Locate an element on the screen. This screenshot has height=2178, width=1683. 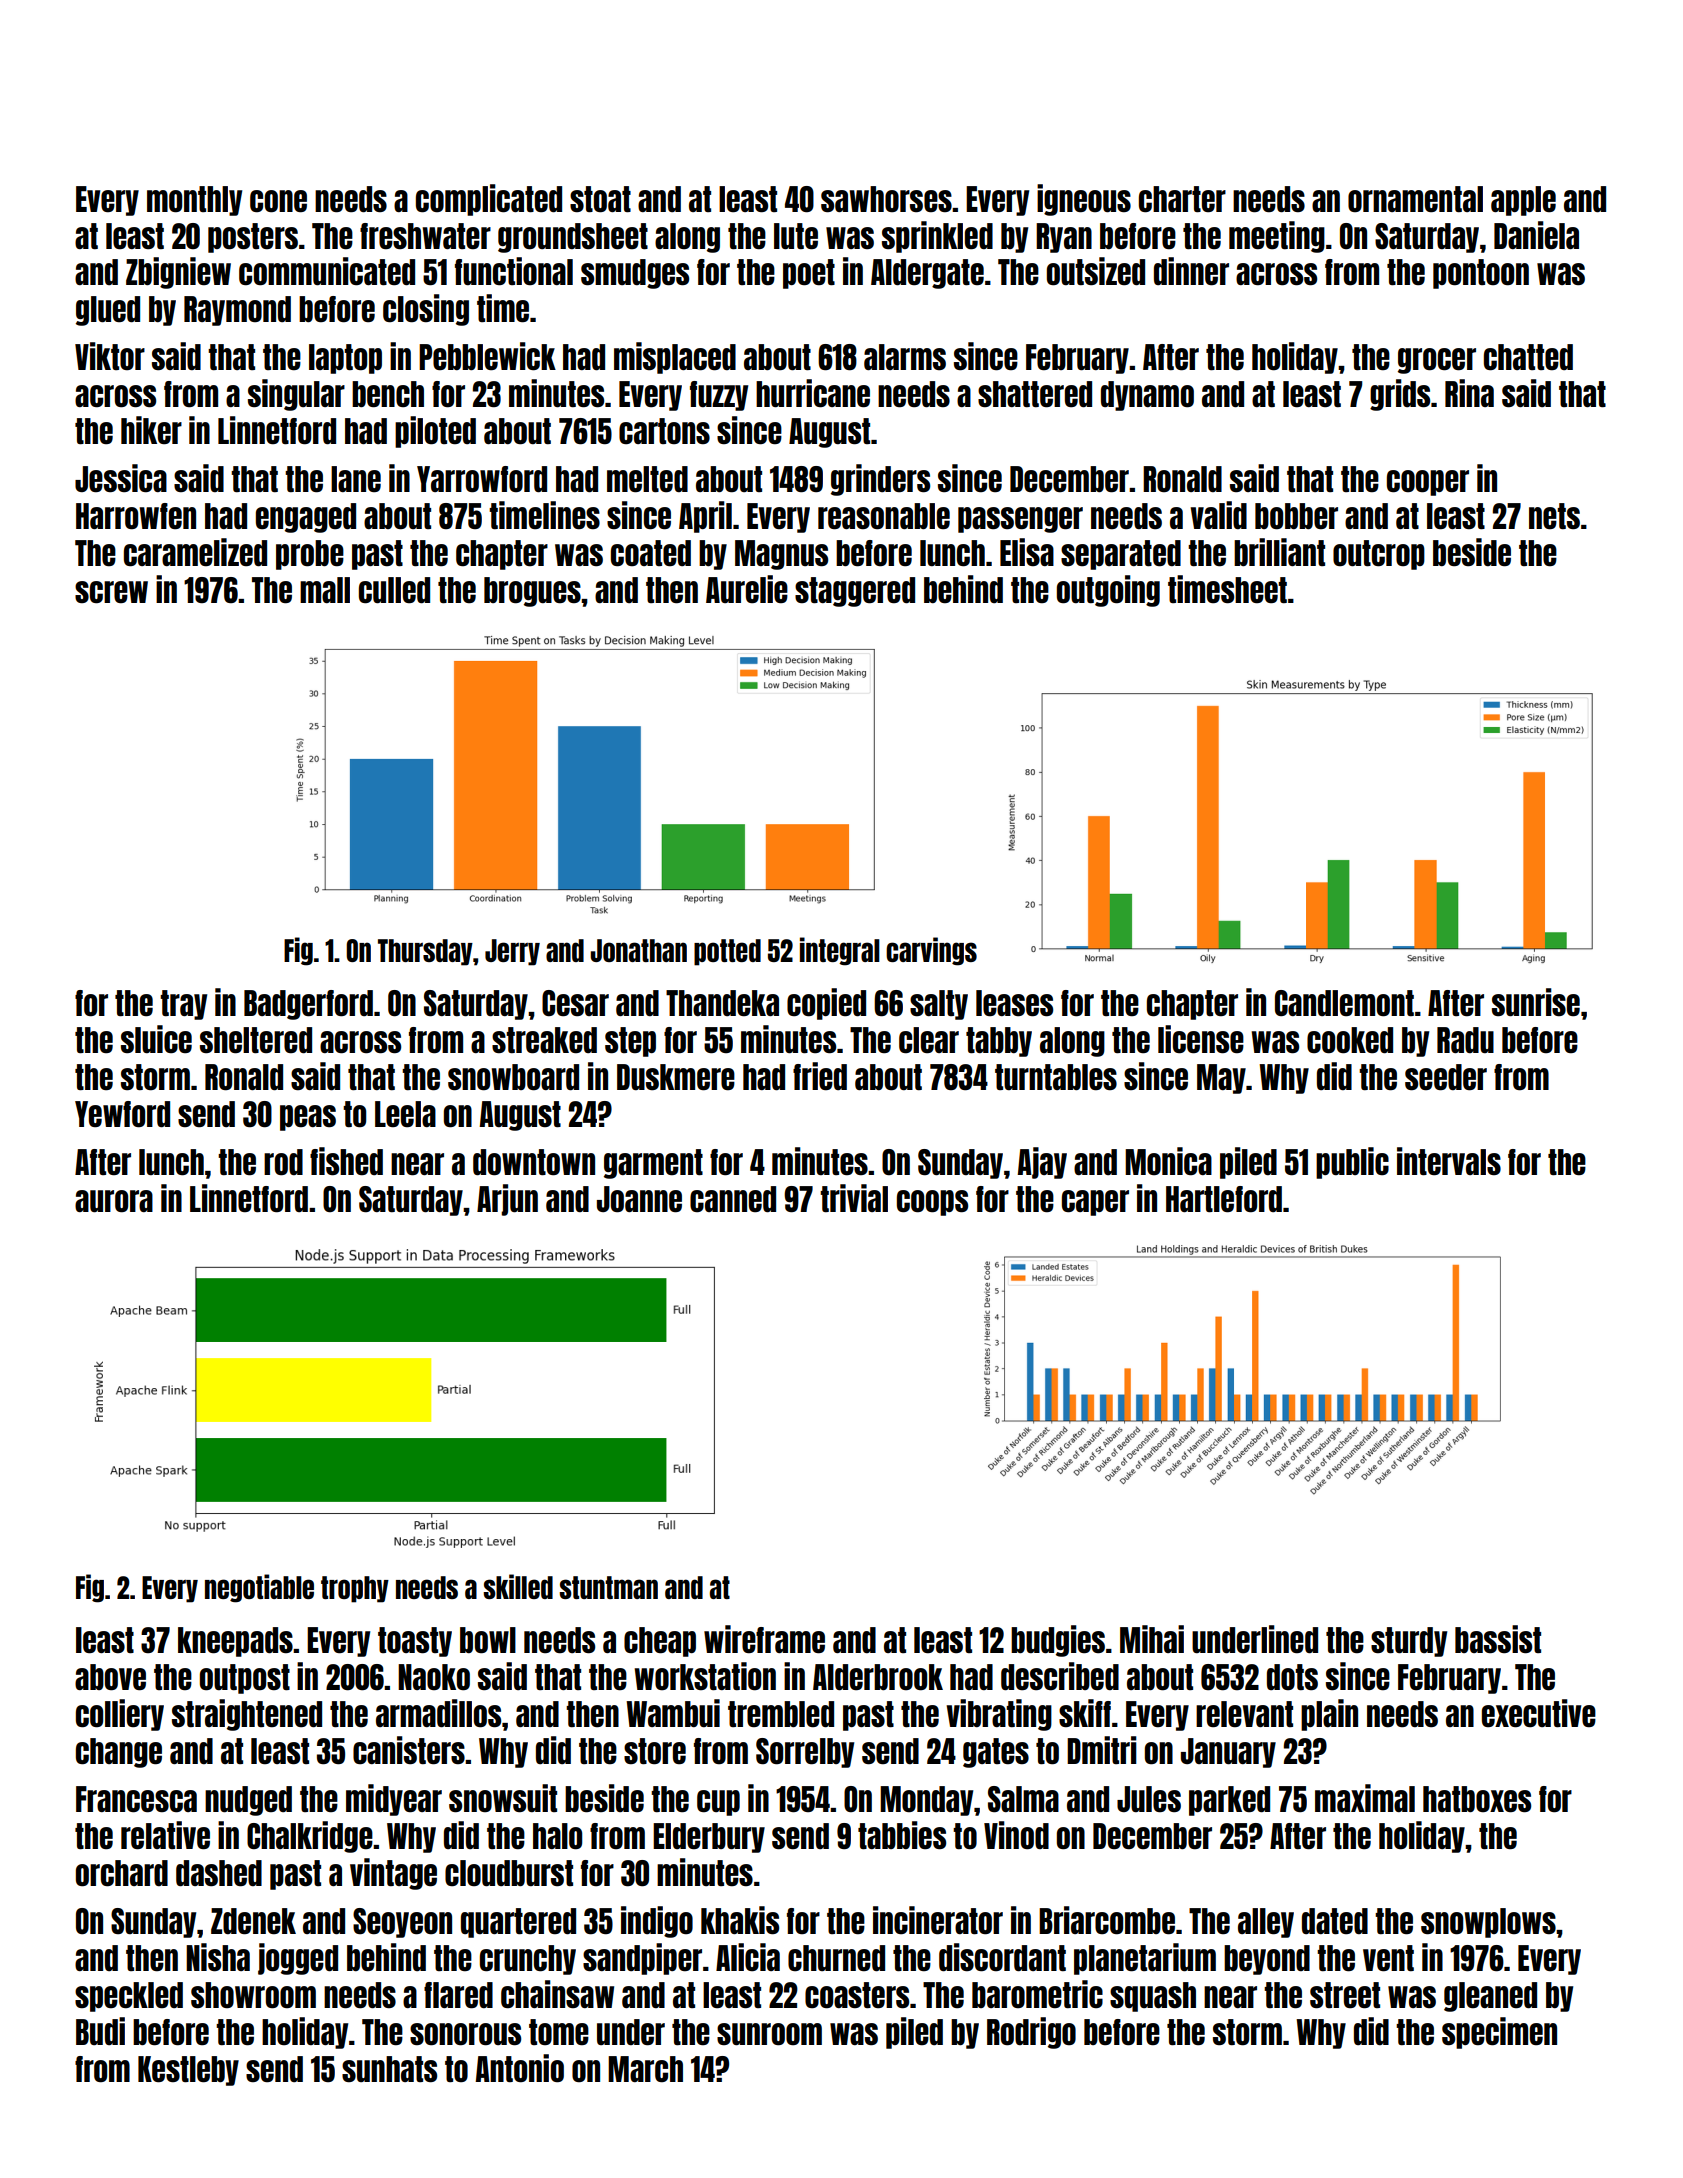
Yarrowford is located at coordinates (482, 479).
